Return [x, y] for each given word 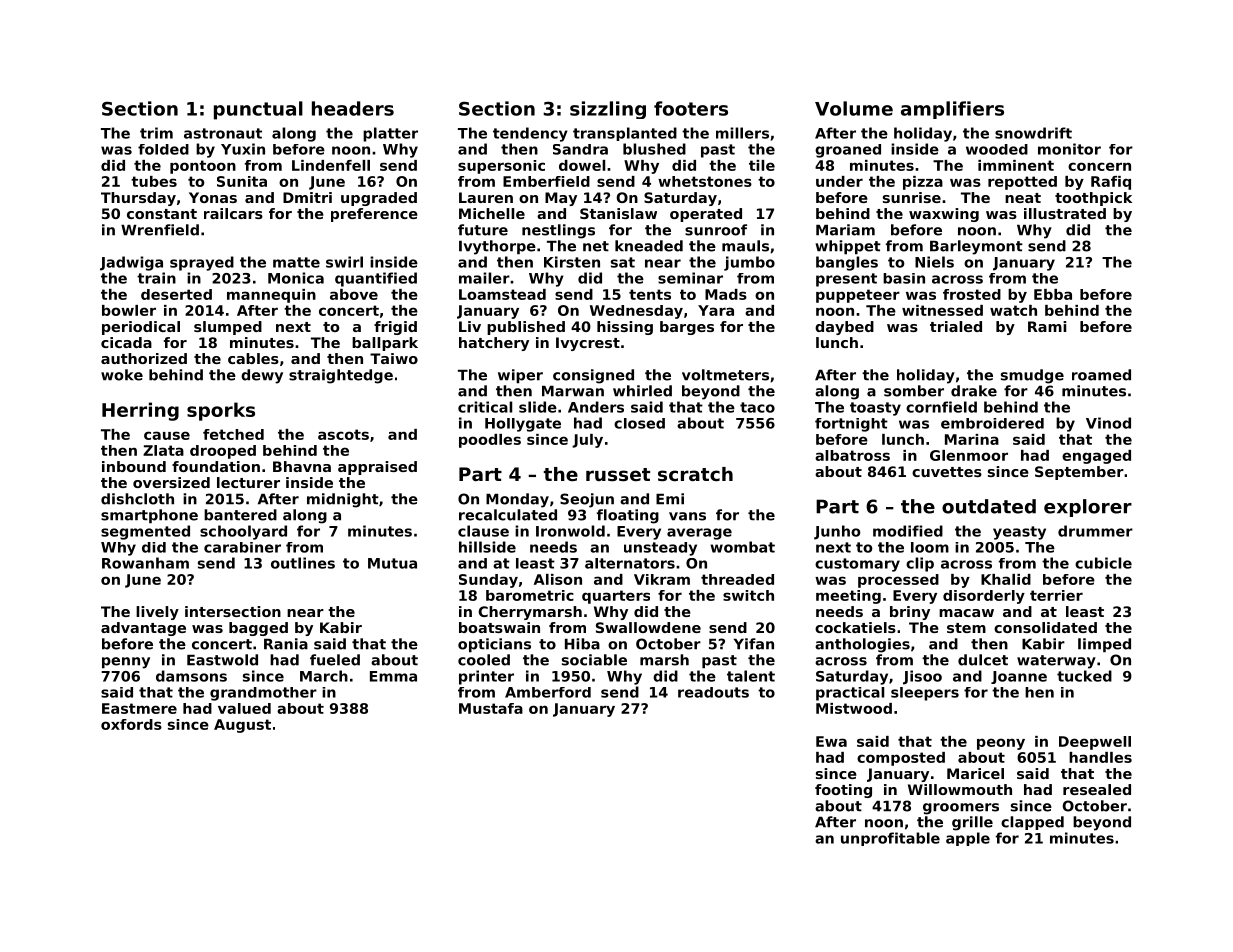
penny [126, 663]
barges [687, 328]
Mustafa [491, 708]
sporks [221, 411]
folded [163, 149]
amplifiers [952, 110]
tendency [530, 134]
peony [1001, 744]
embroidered [992, 423]
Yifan [754, 644]
